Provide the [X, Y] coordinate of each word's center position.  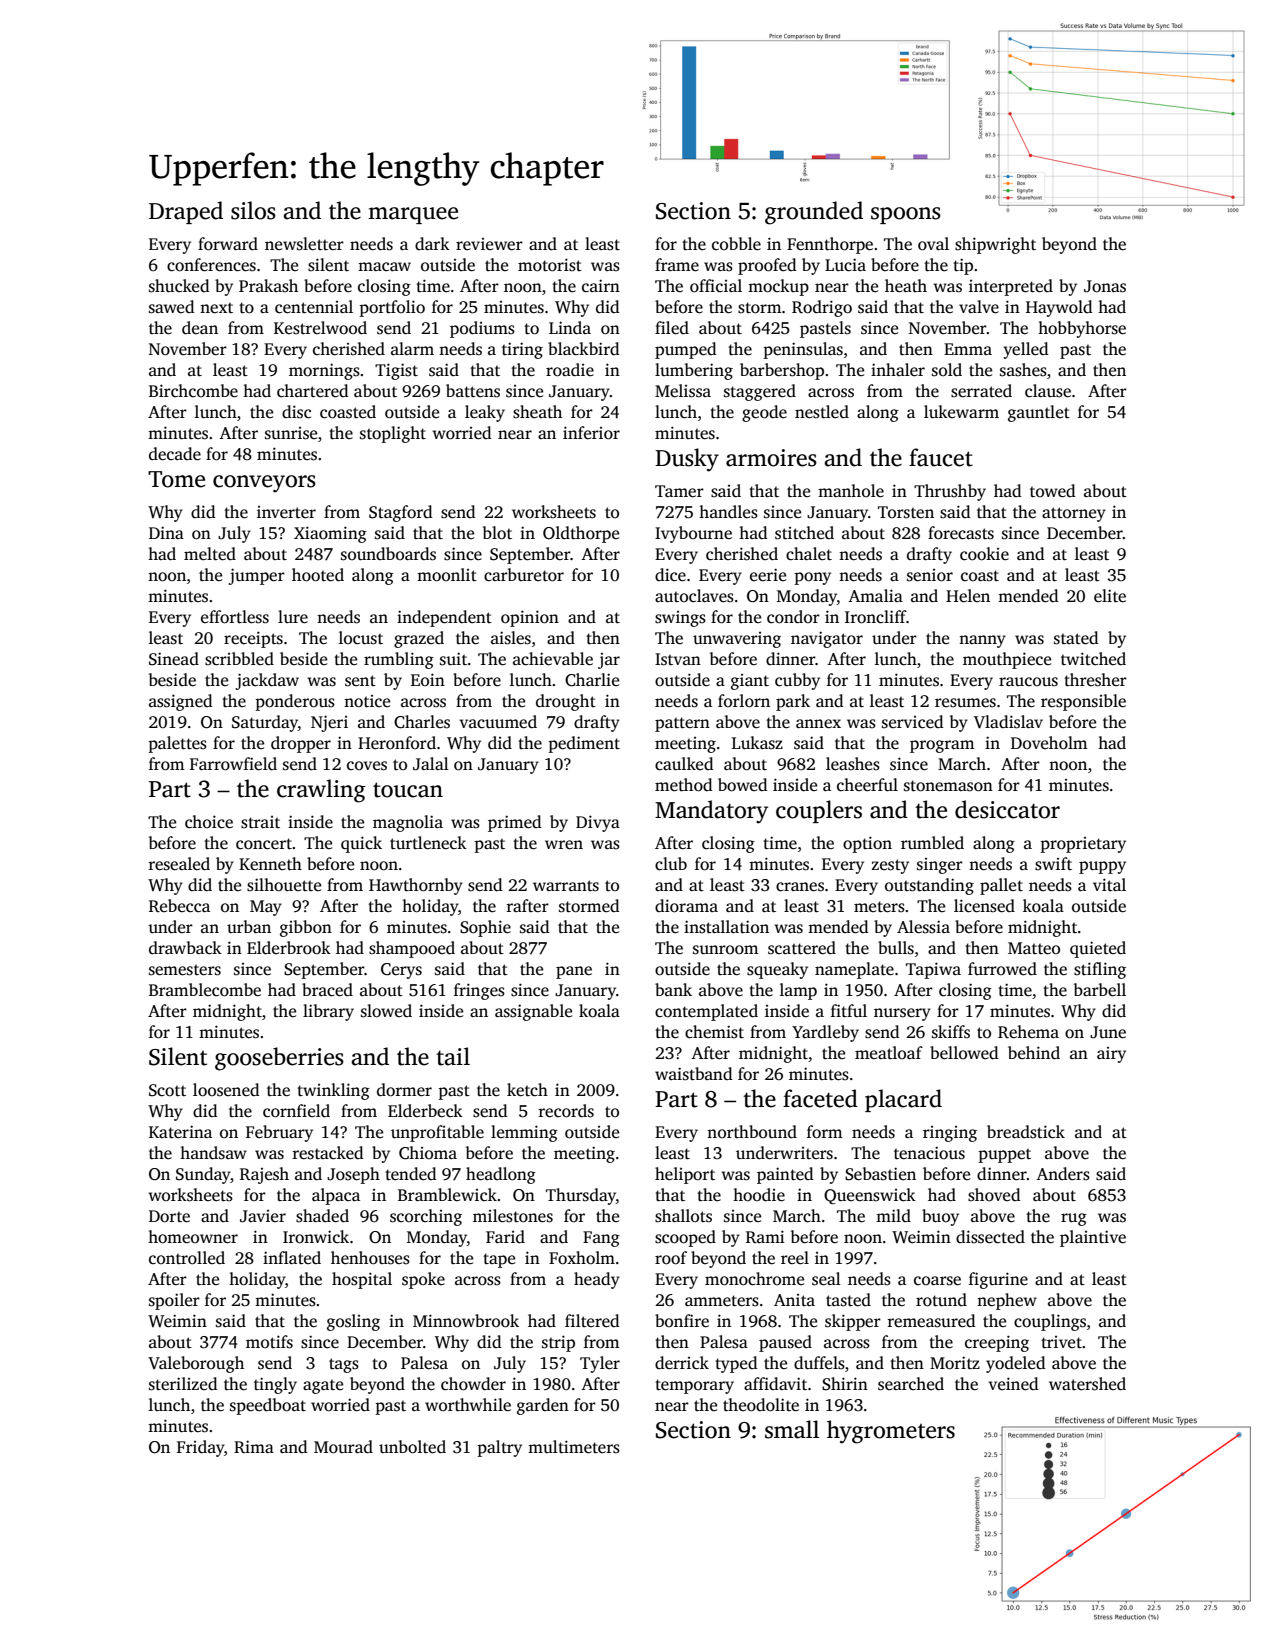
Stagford [401, 513]
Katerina [180, 1132]
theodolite [761, 1405]
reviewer [489, 244]
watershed [1087, 1384]
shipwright [995, 245]
